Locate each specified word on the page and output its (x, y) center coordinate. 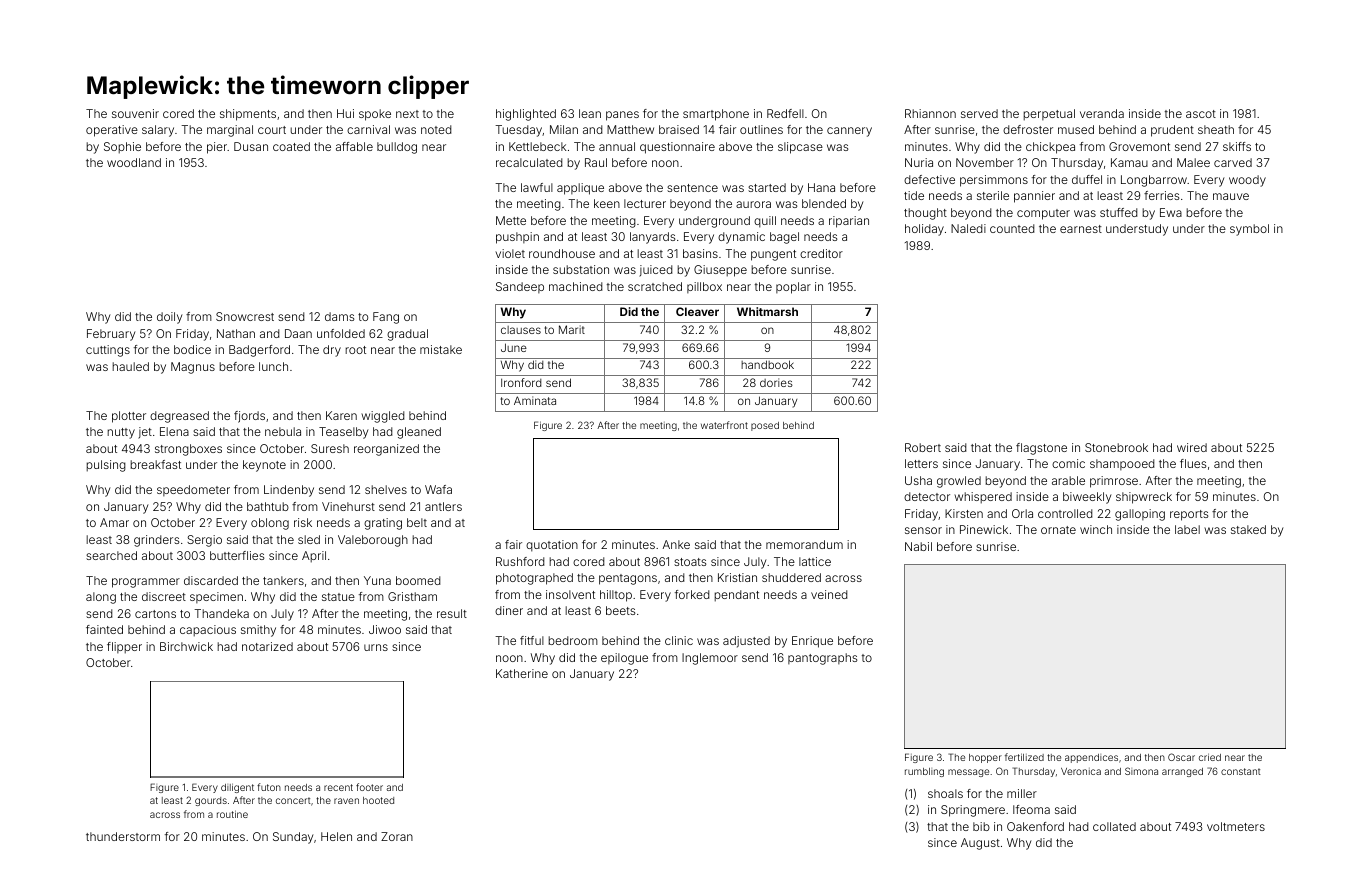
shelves (386, 489)
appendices (1091, 758)
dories (776, 382)
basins (700, 253)
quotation (552, 546)
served (979, 113)
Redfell (785, 113)
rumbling (924, 772)
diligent (237, 788)
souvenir (135, 113)
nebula (283, 431)
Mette (511, 220)
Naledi (968, 228)
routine (232, 814)
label (1187, 529)
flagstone (1041, 449)
